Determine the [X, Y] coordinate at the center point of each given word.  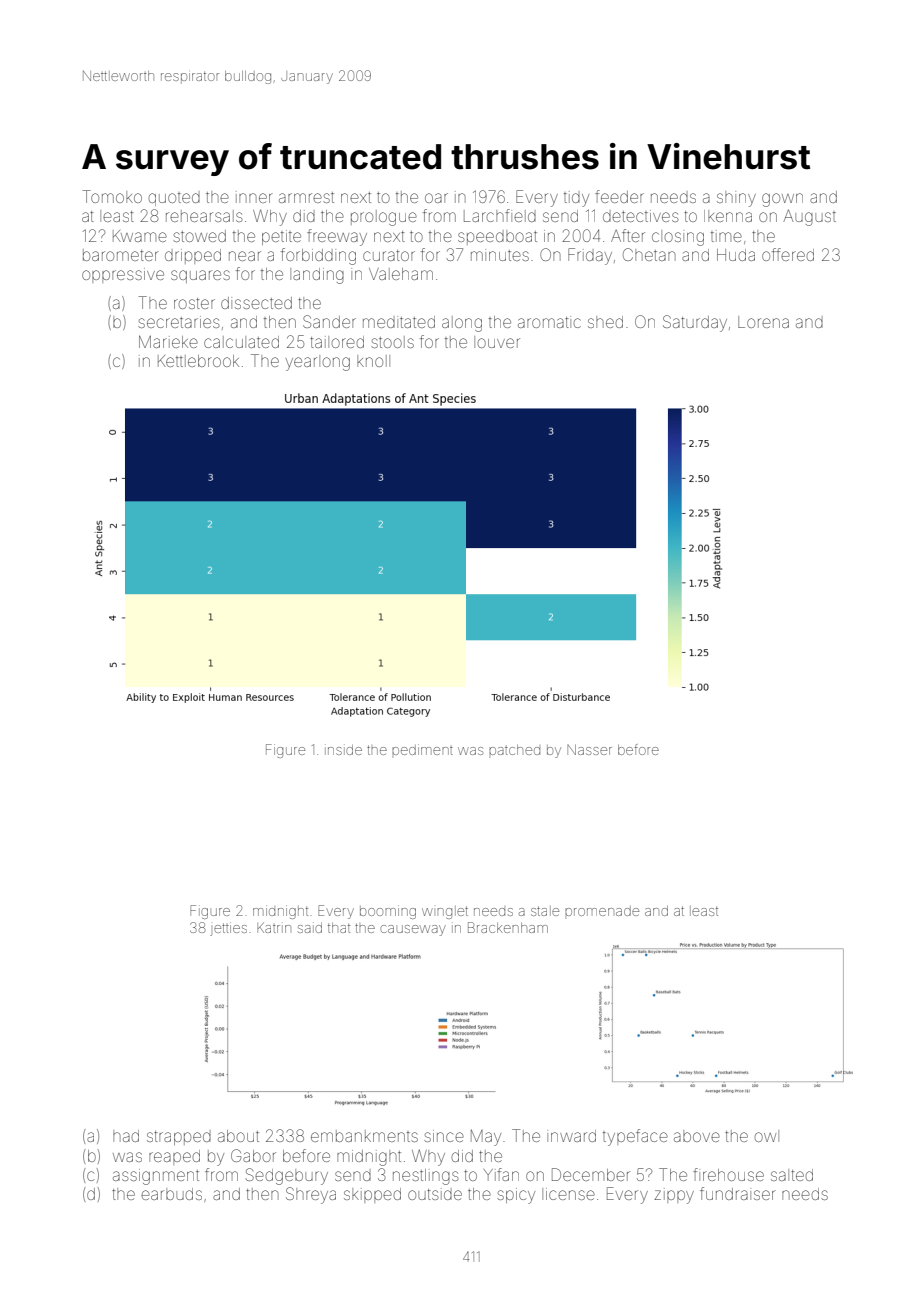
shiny [736, 199]
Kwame [140, 236]
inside [343, 750]
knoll [373, 361]
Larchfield [500, 215]
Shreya [311, 1195]
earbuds [171, 1194]
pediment [422, 749]
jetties [228, 929]
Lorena [763, 322]
